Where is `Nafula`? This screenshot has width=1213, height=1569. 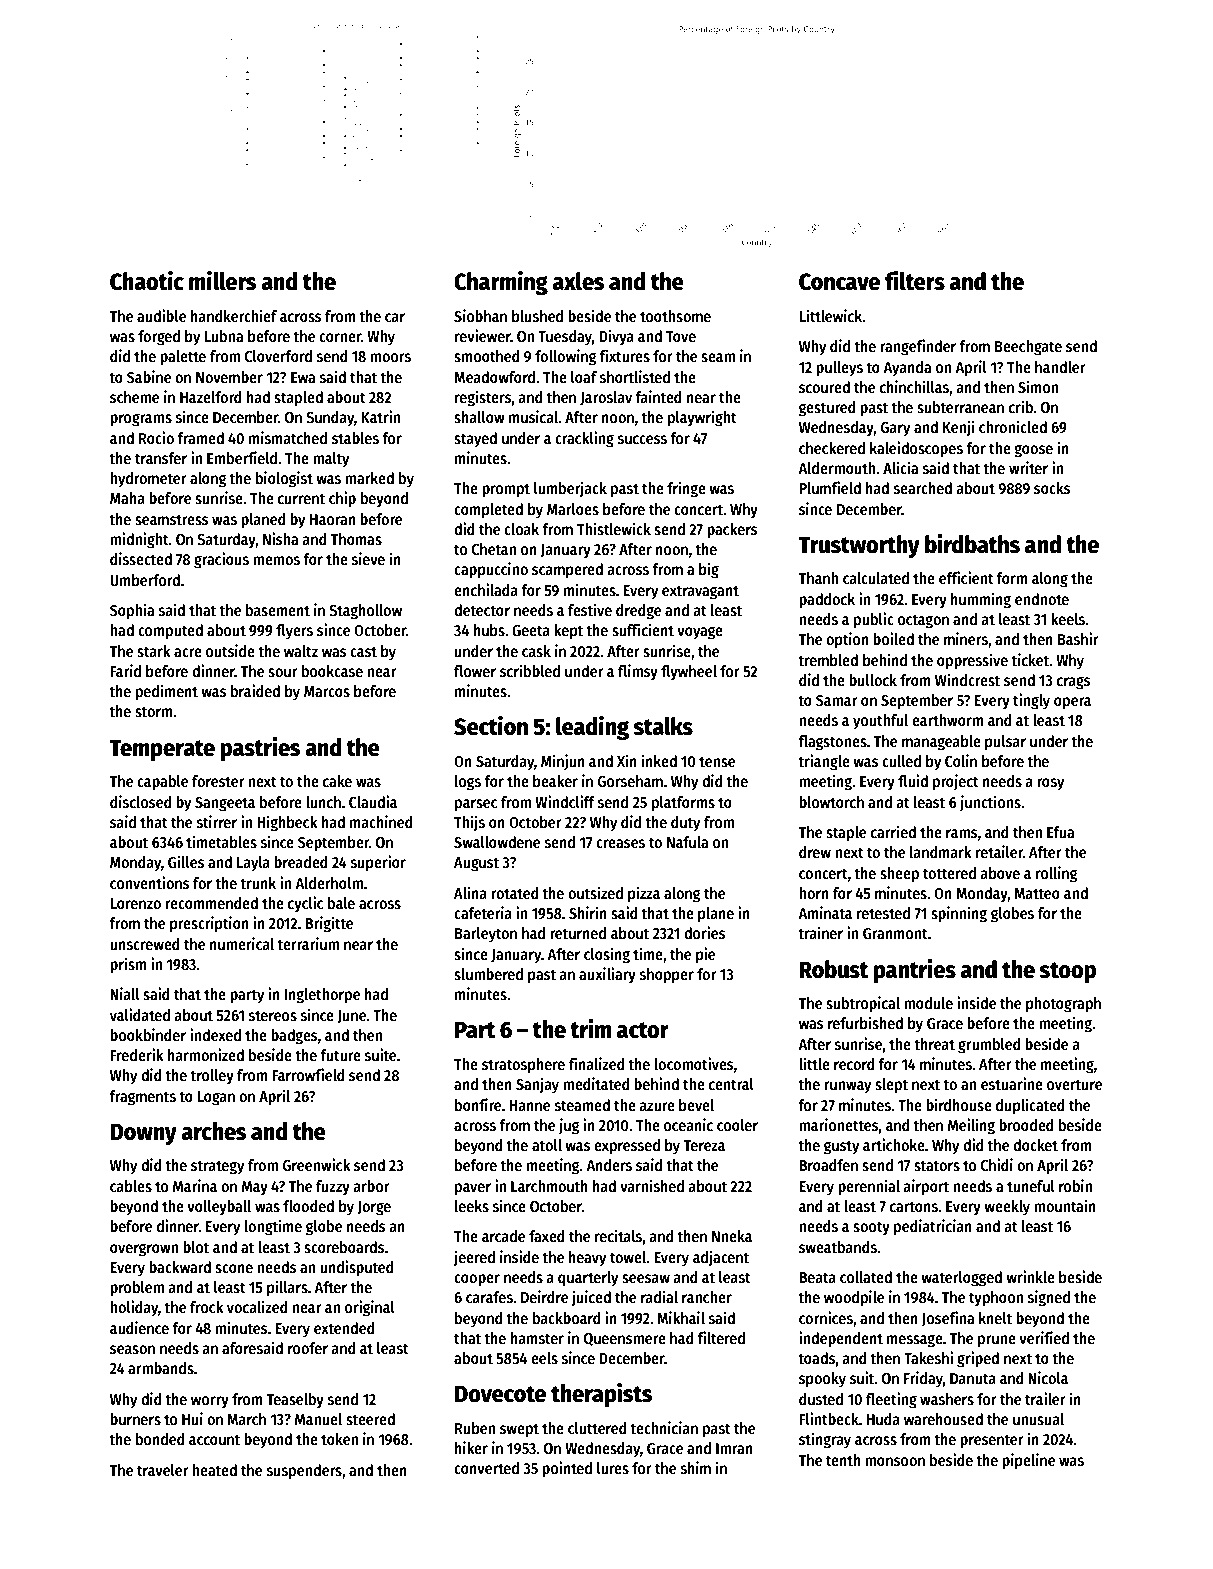
Nafula is located at coordinates (687, 842).
